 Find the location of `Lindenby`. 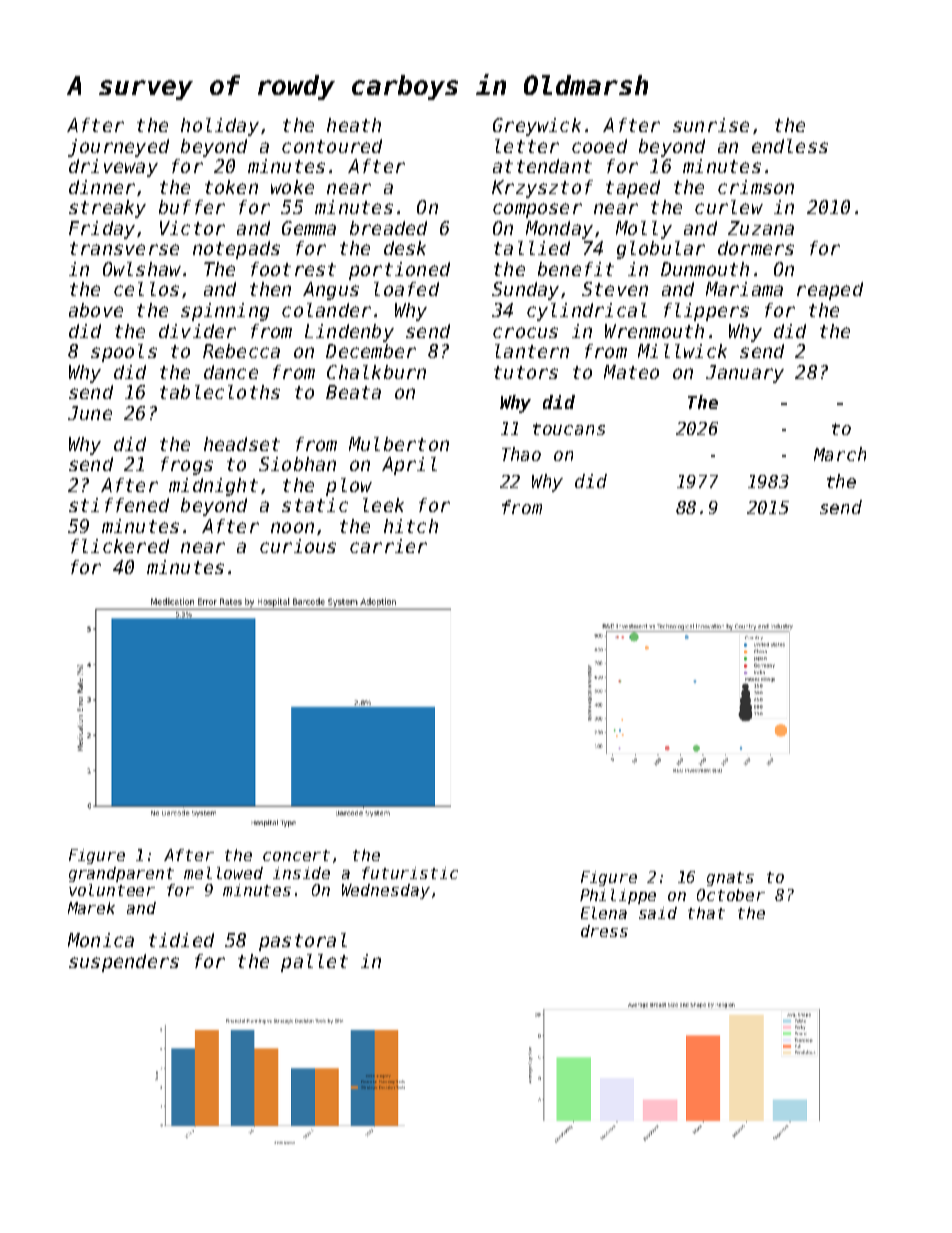

Lindenby is located at coordinates (349, 333).
